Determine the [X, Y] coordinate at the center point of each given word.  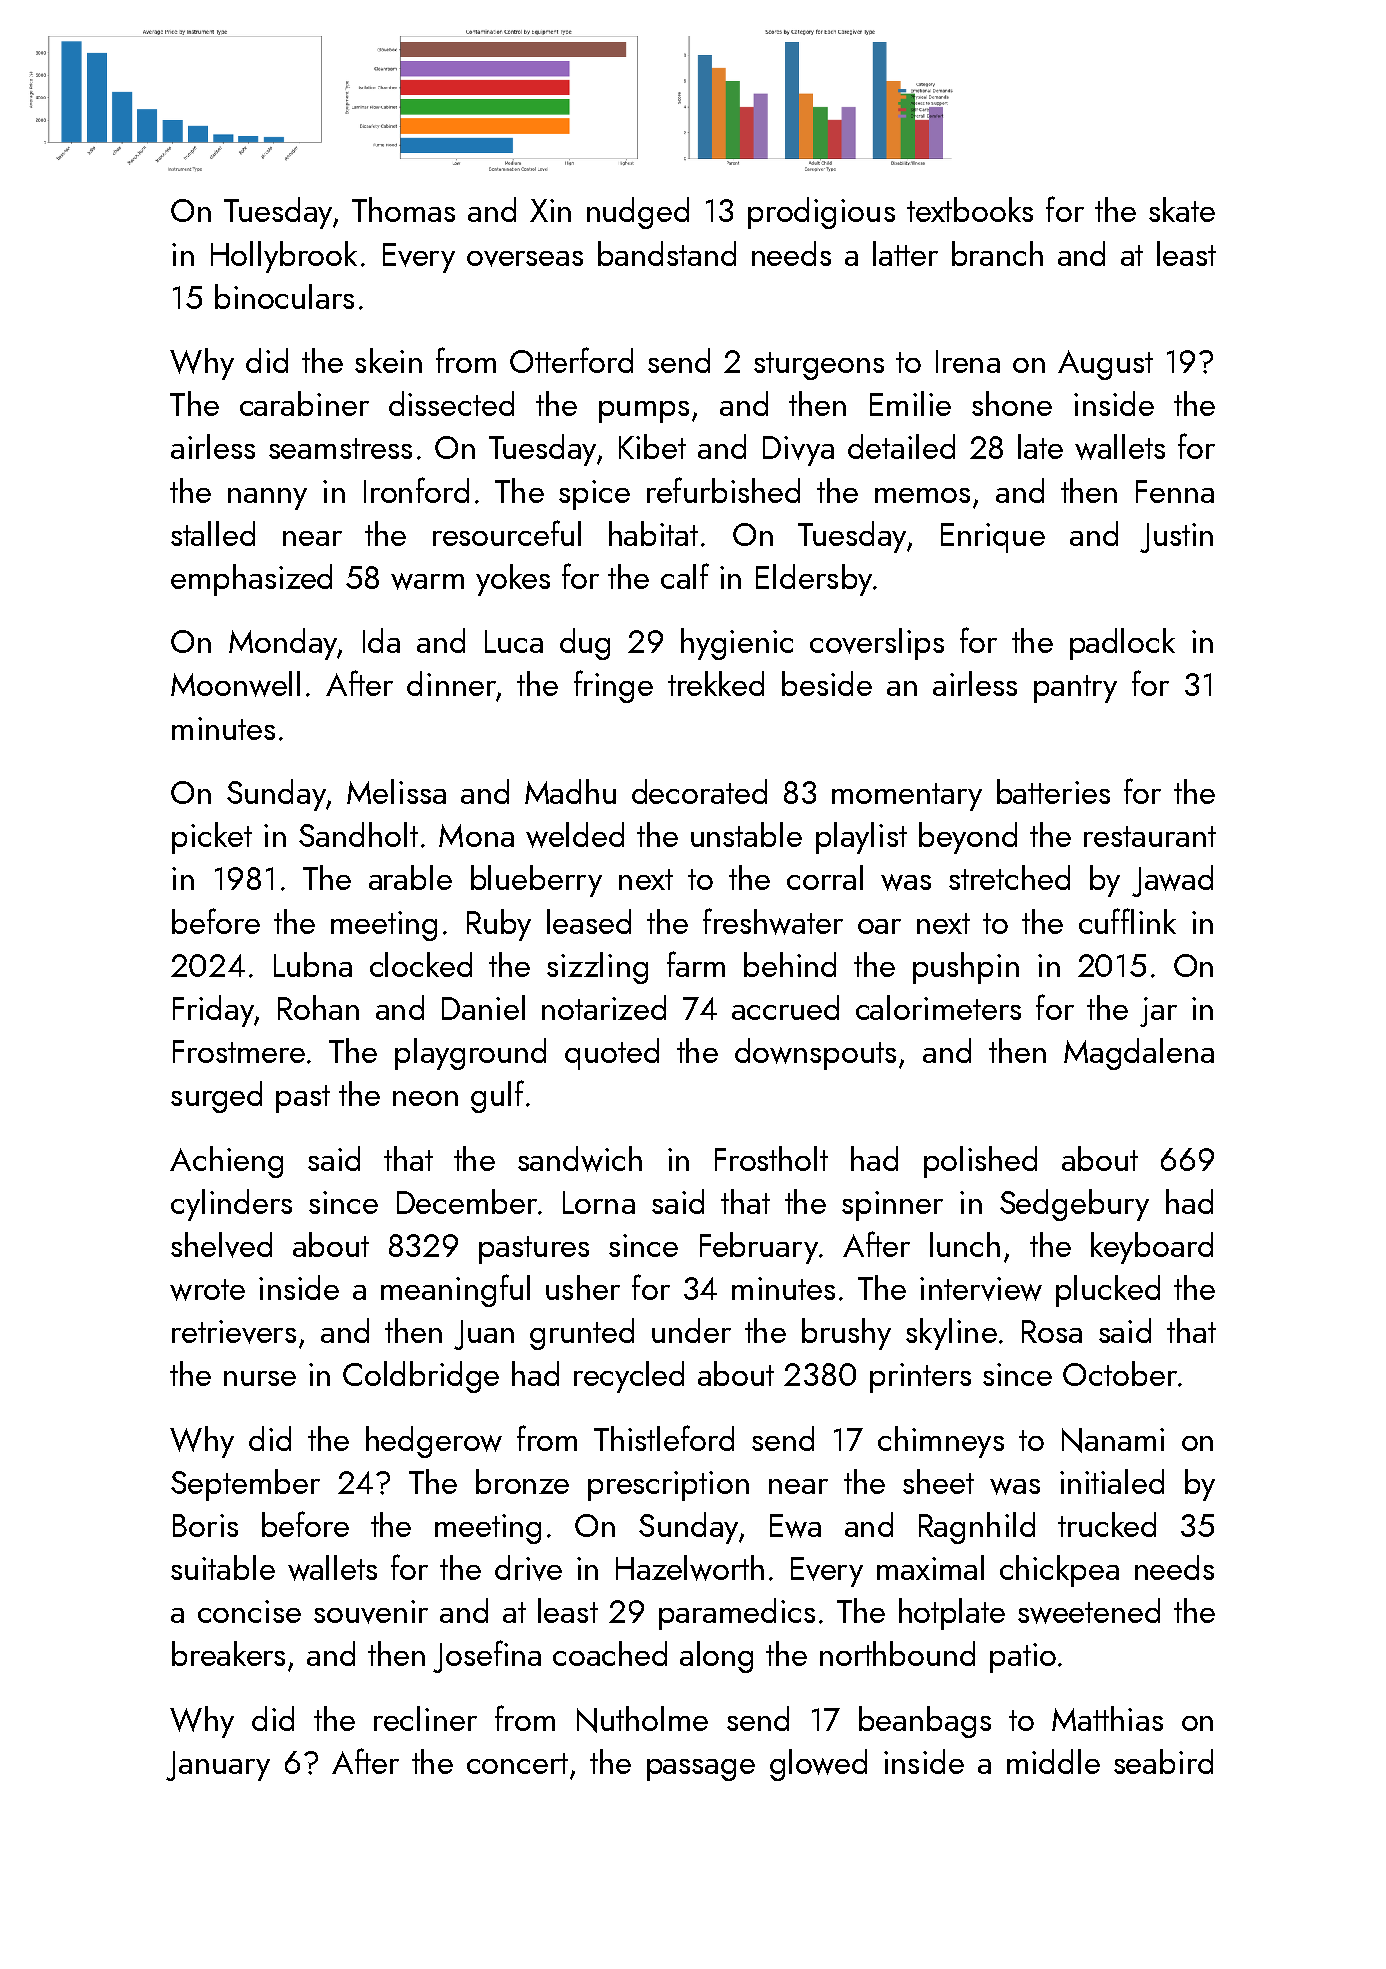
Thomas [403, 209]
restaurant [1150, 836]
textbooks [970, 209]
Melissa [396, 791]
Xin [550, 210]
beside [827, 683]
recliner [425, 1718]
